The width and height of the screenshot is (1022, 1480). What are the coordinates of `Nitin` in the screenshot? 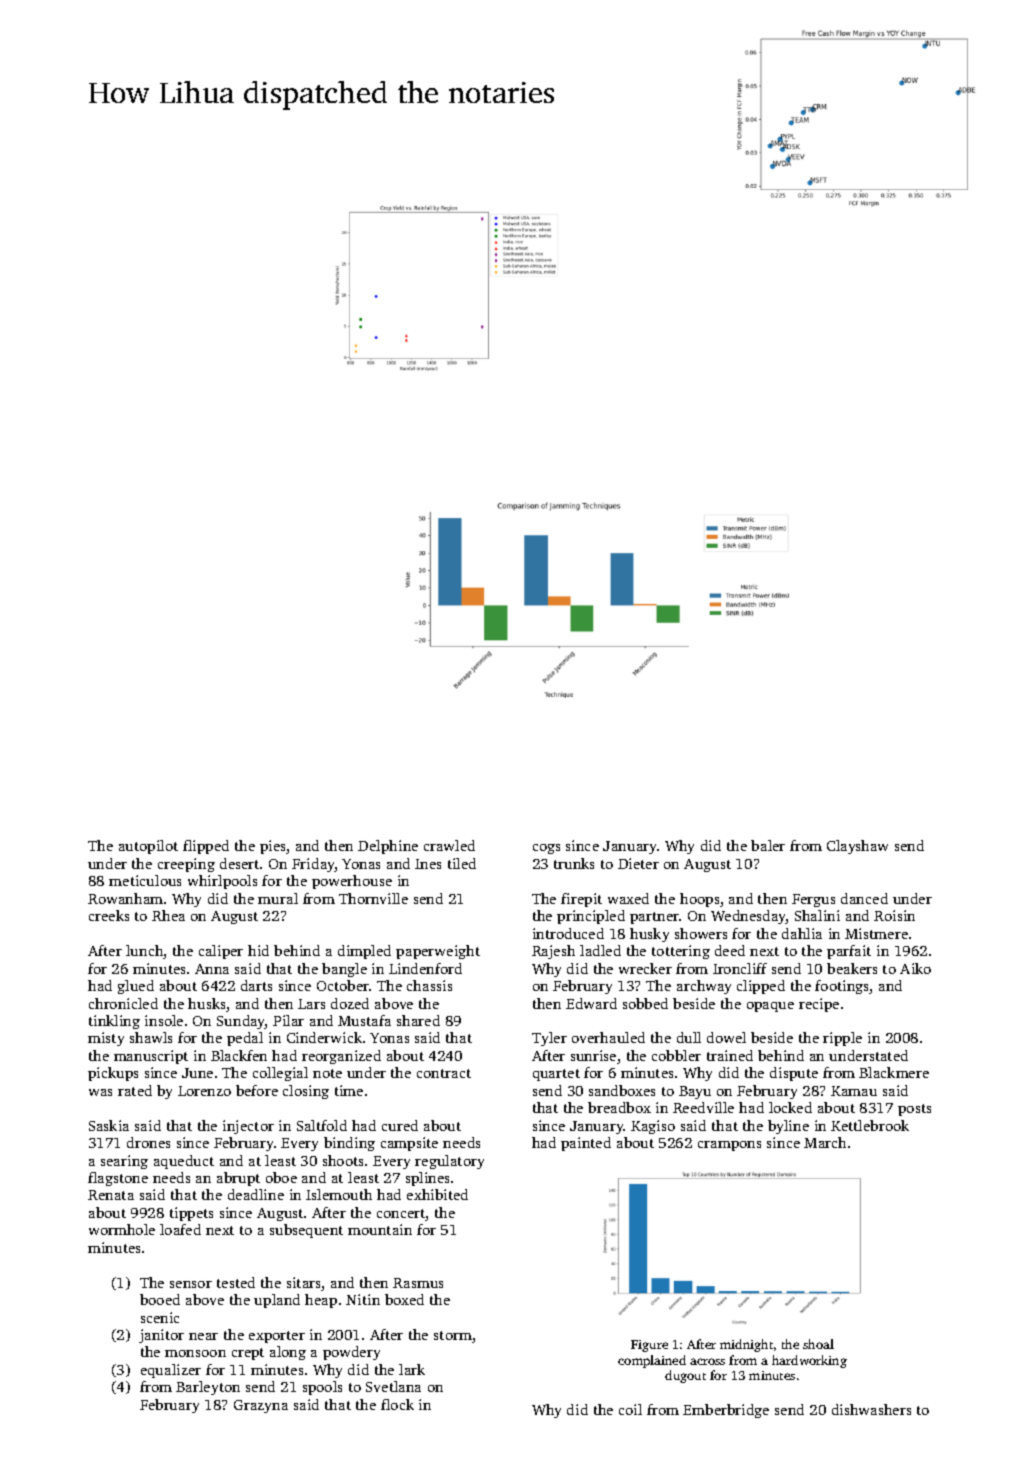 It's located at (363, 1299).
